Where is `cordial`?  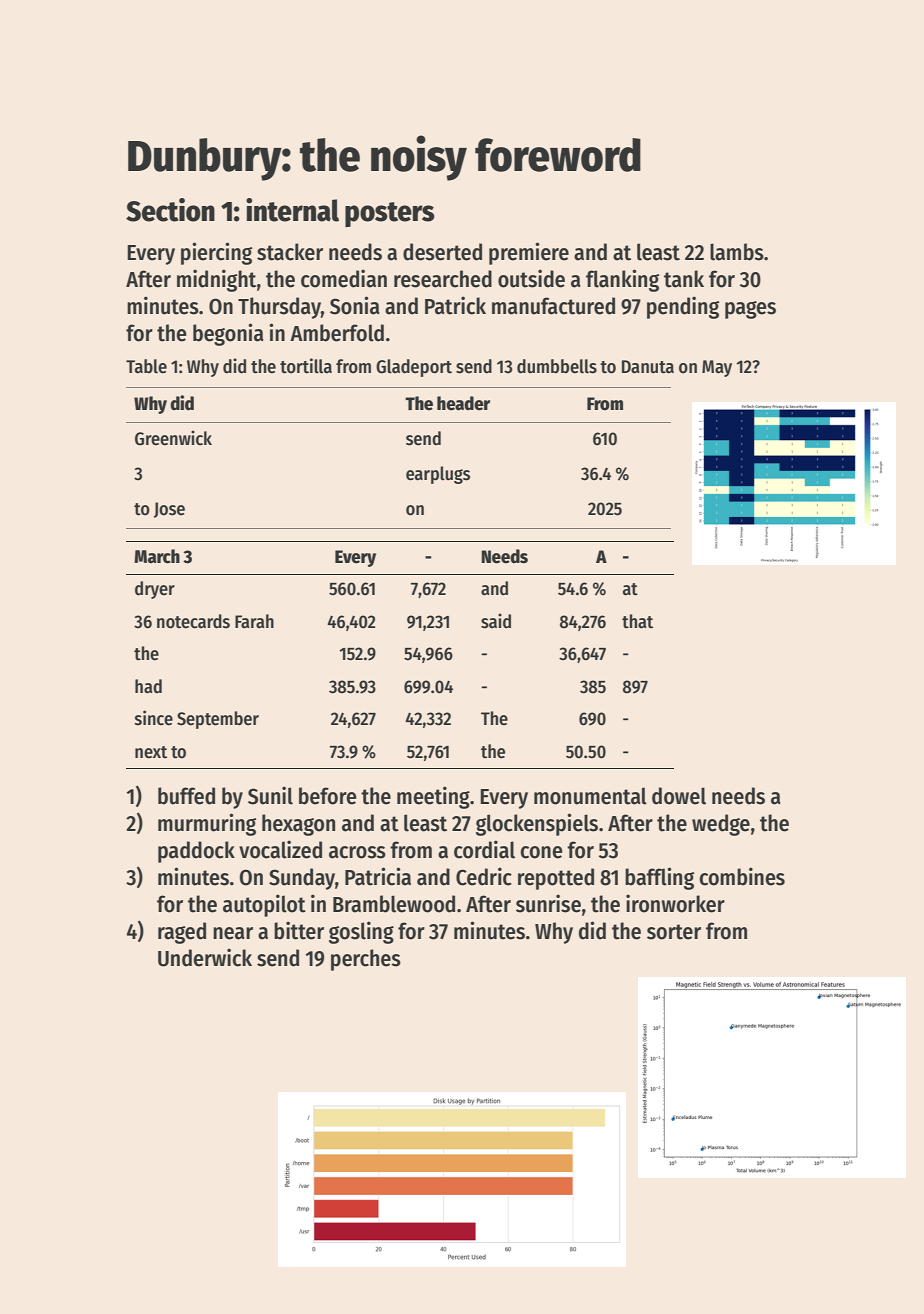
cordial is located at coordinates (484, 849).
